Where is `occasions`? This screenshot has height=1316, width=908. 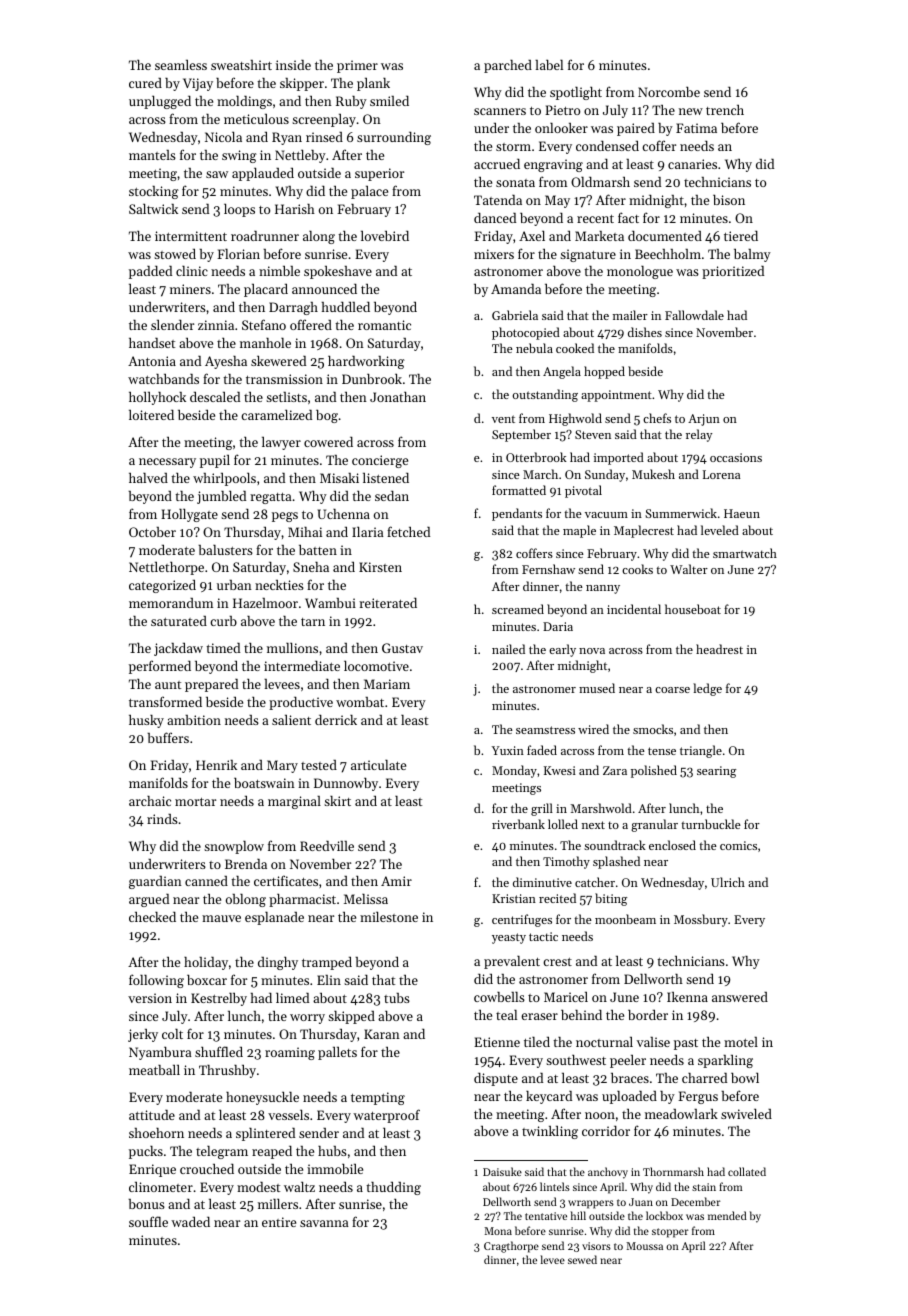
occasions is located at coordinates (736, 457).
